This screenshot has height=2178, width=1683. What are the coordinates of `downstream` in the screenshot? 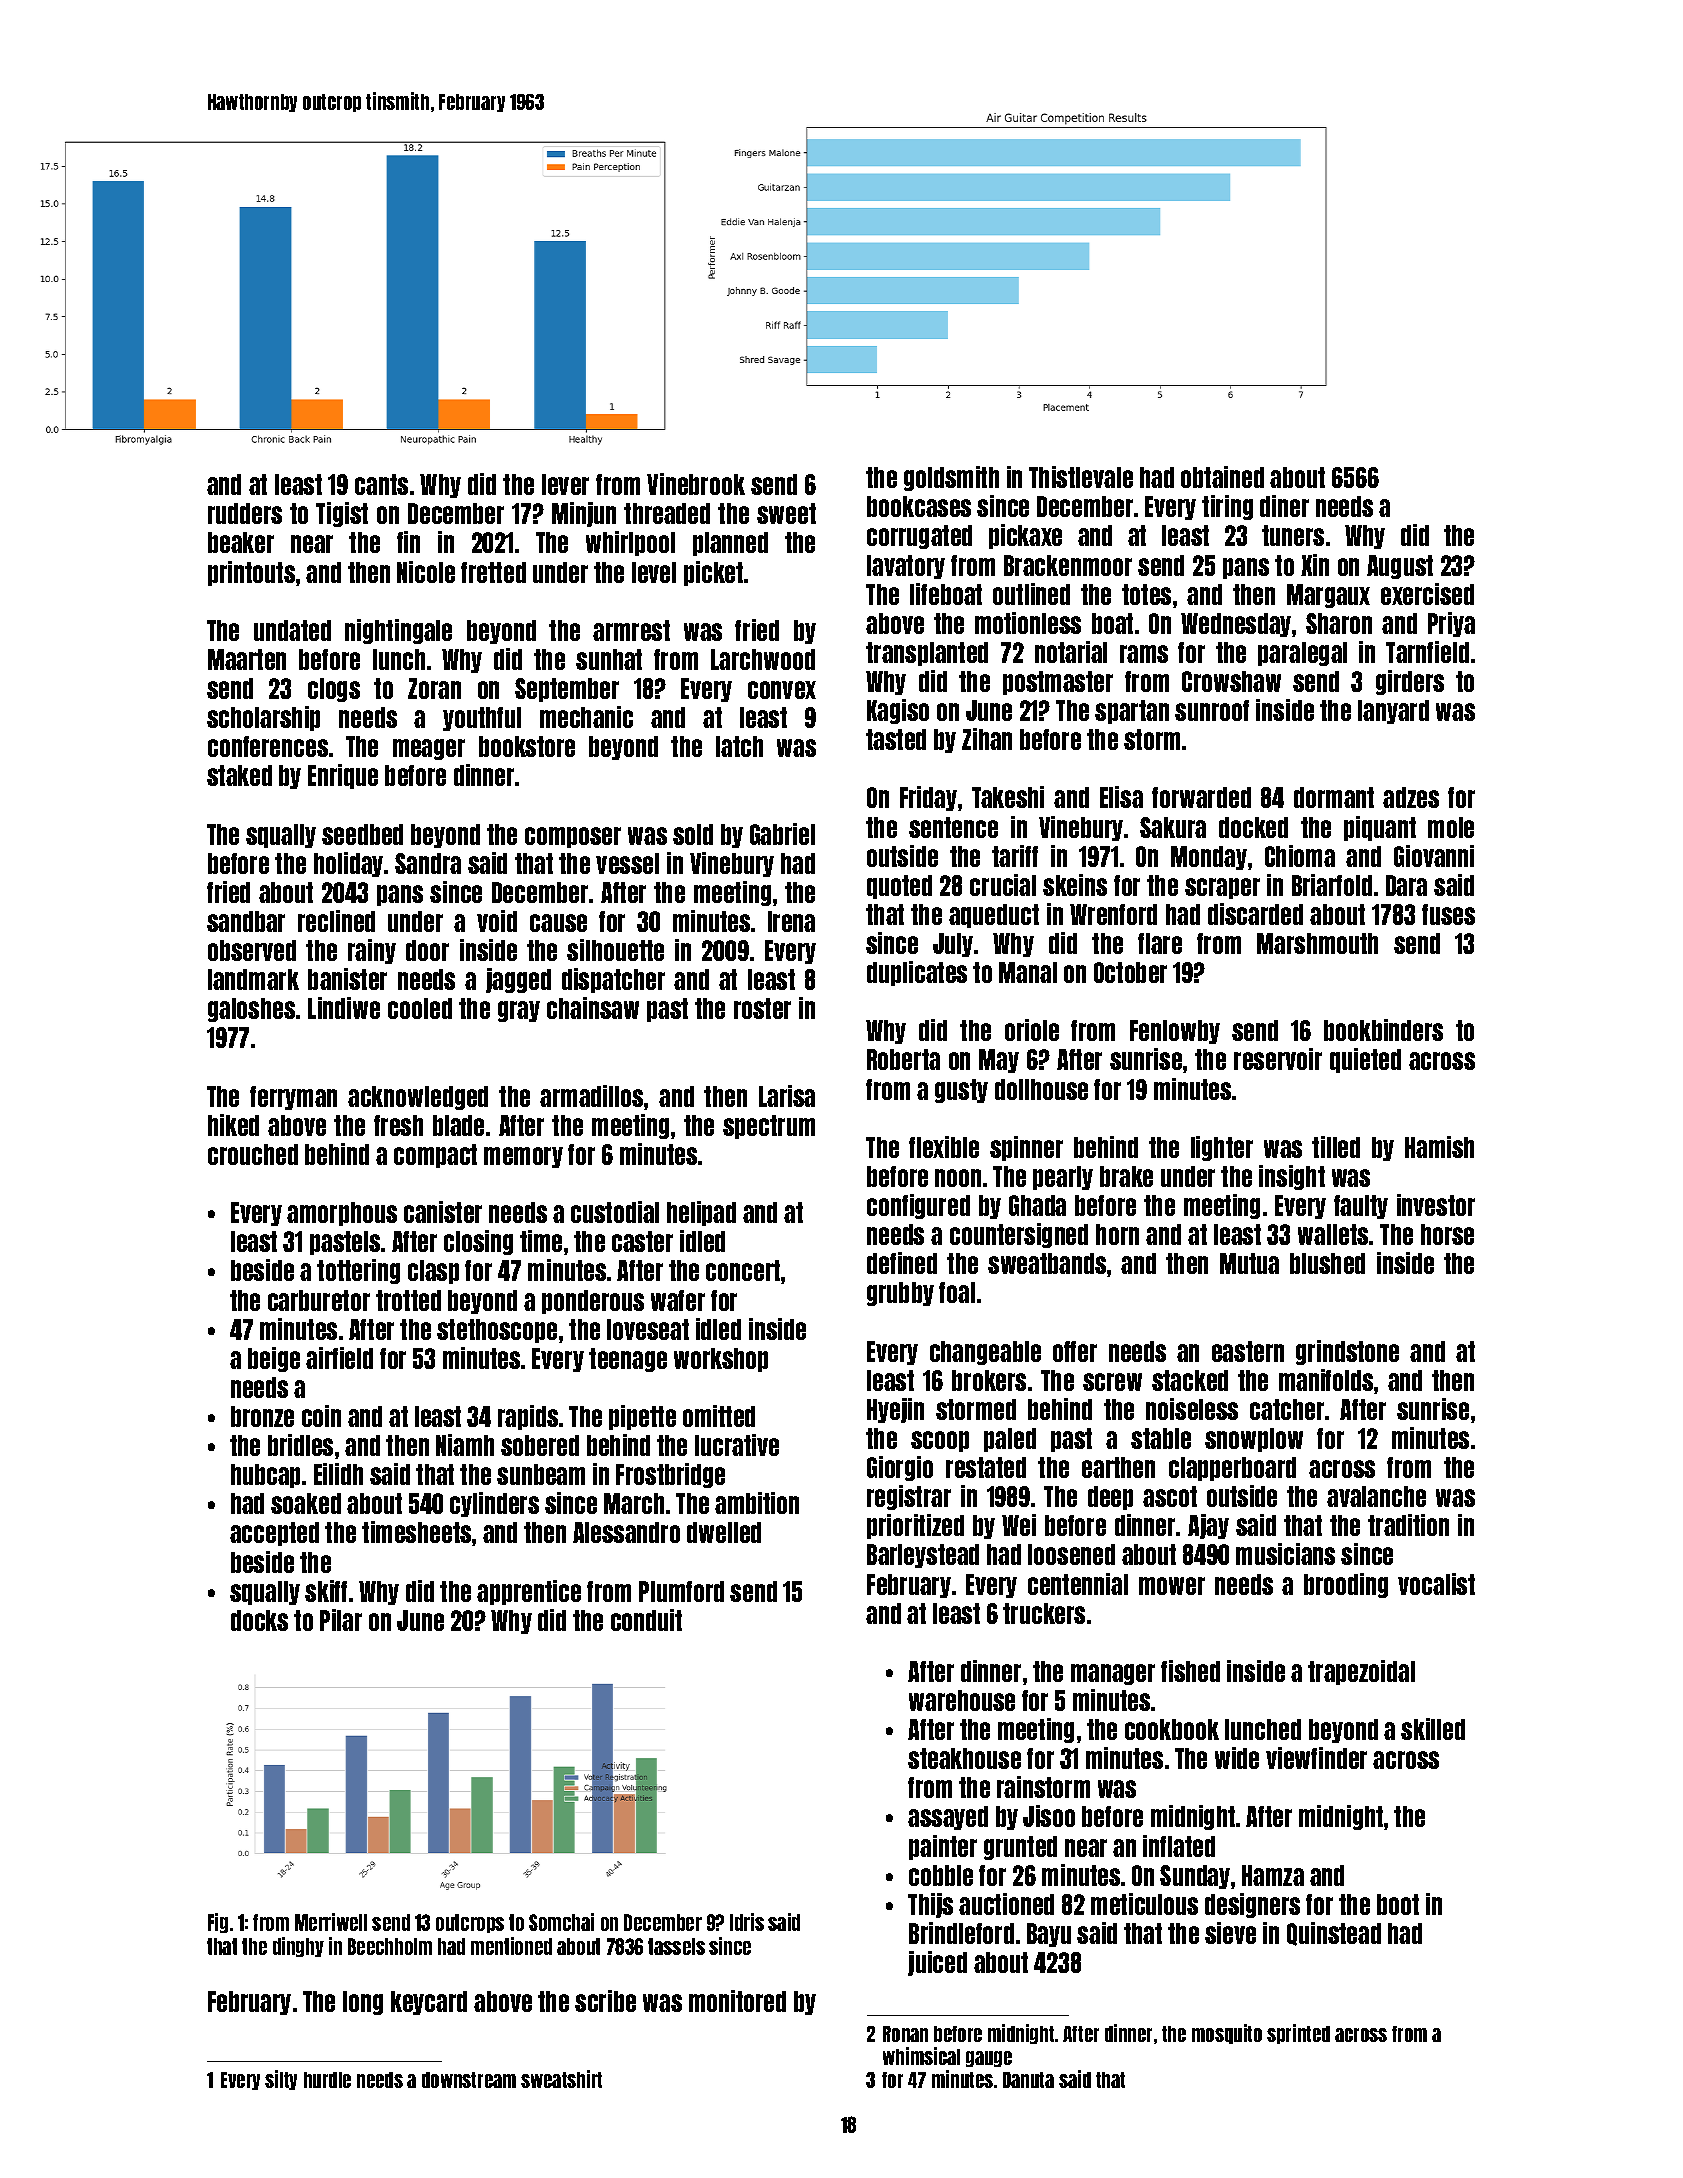 It's located at (469, 2080).
